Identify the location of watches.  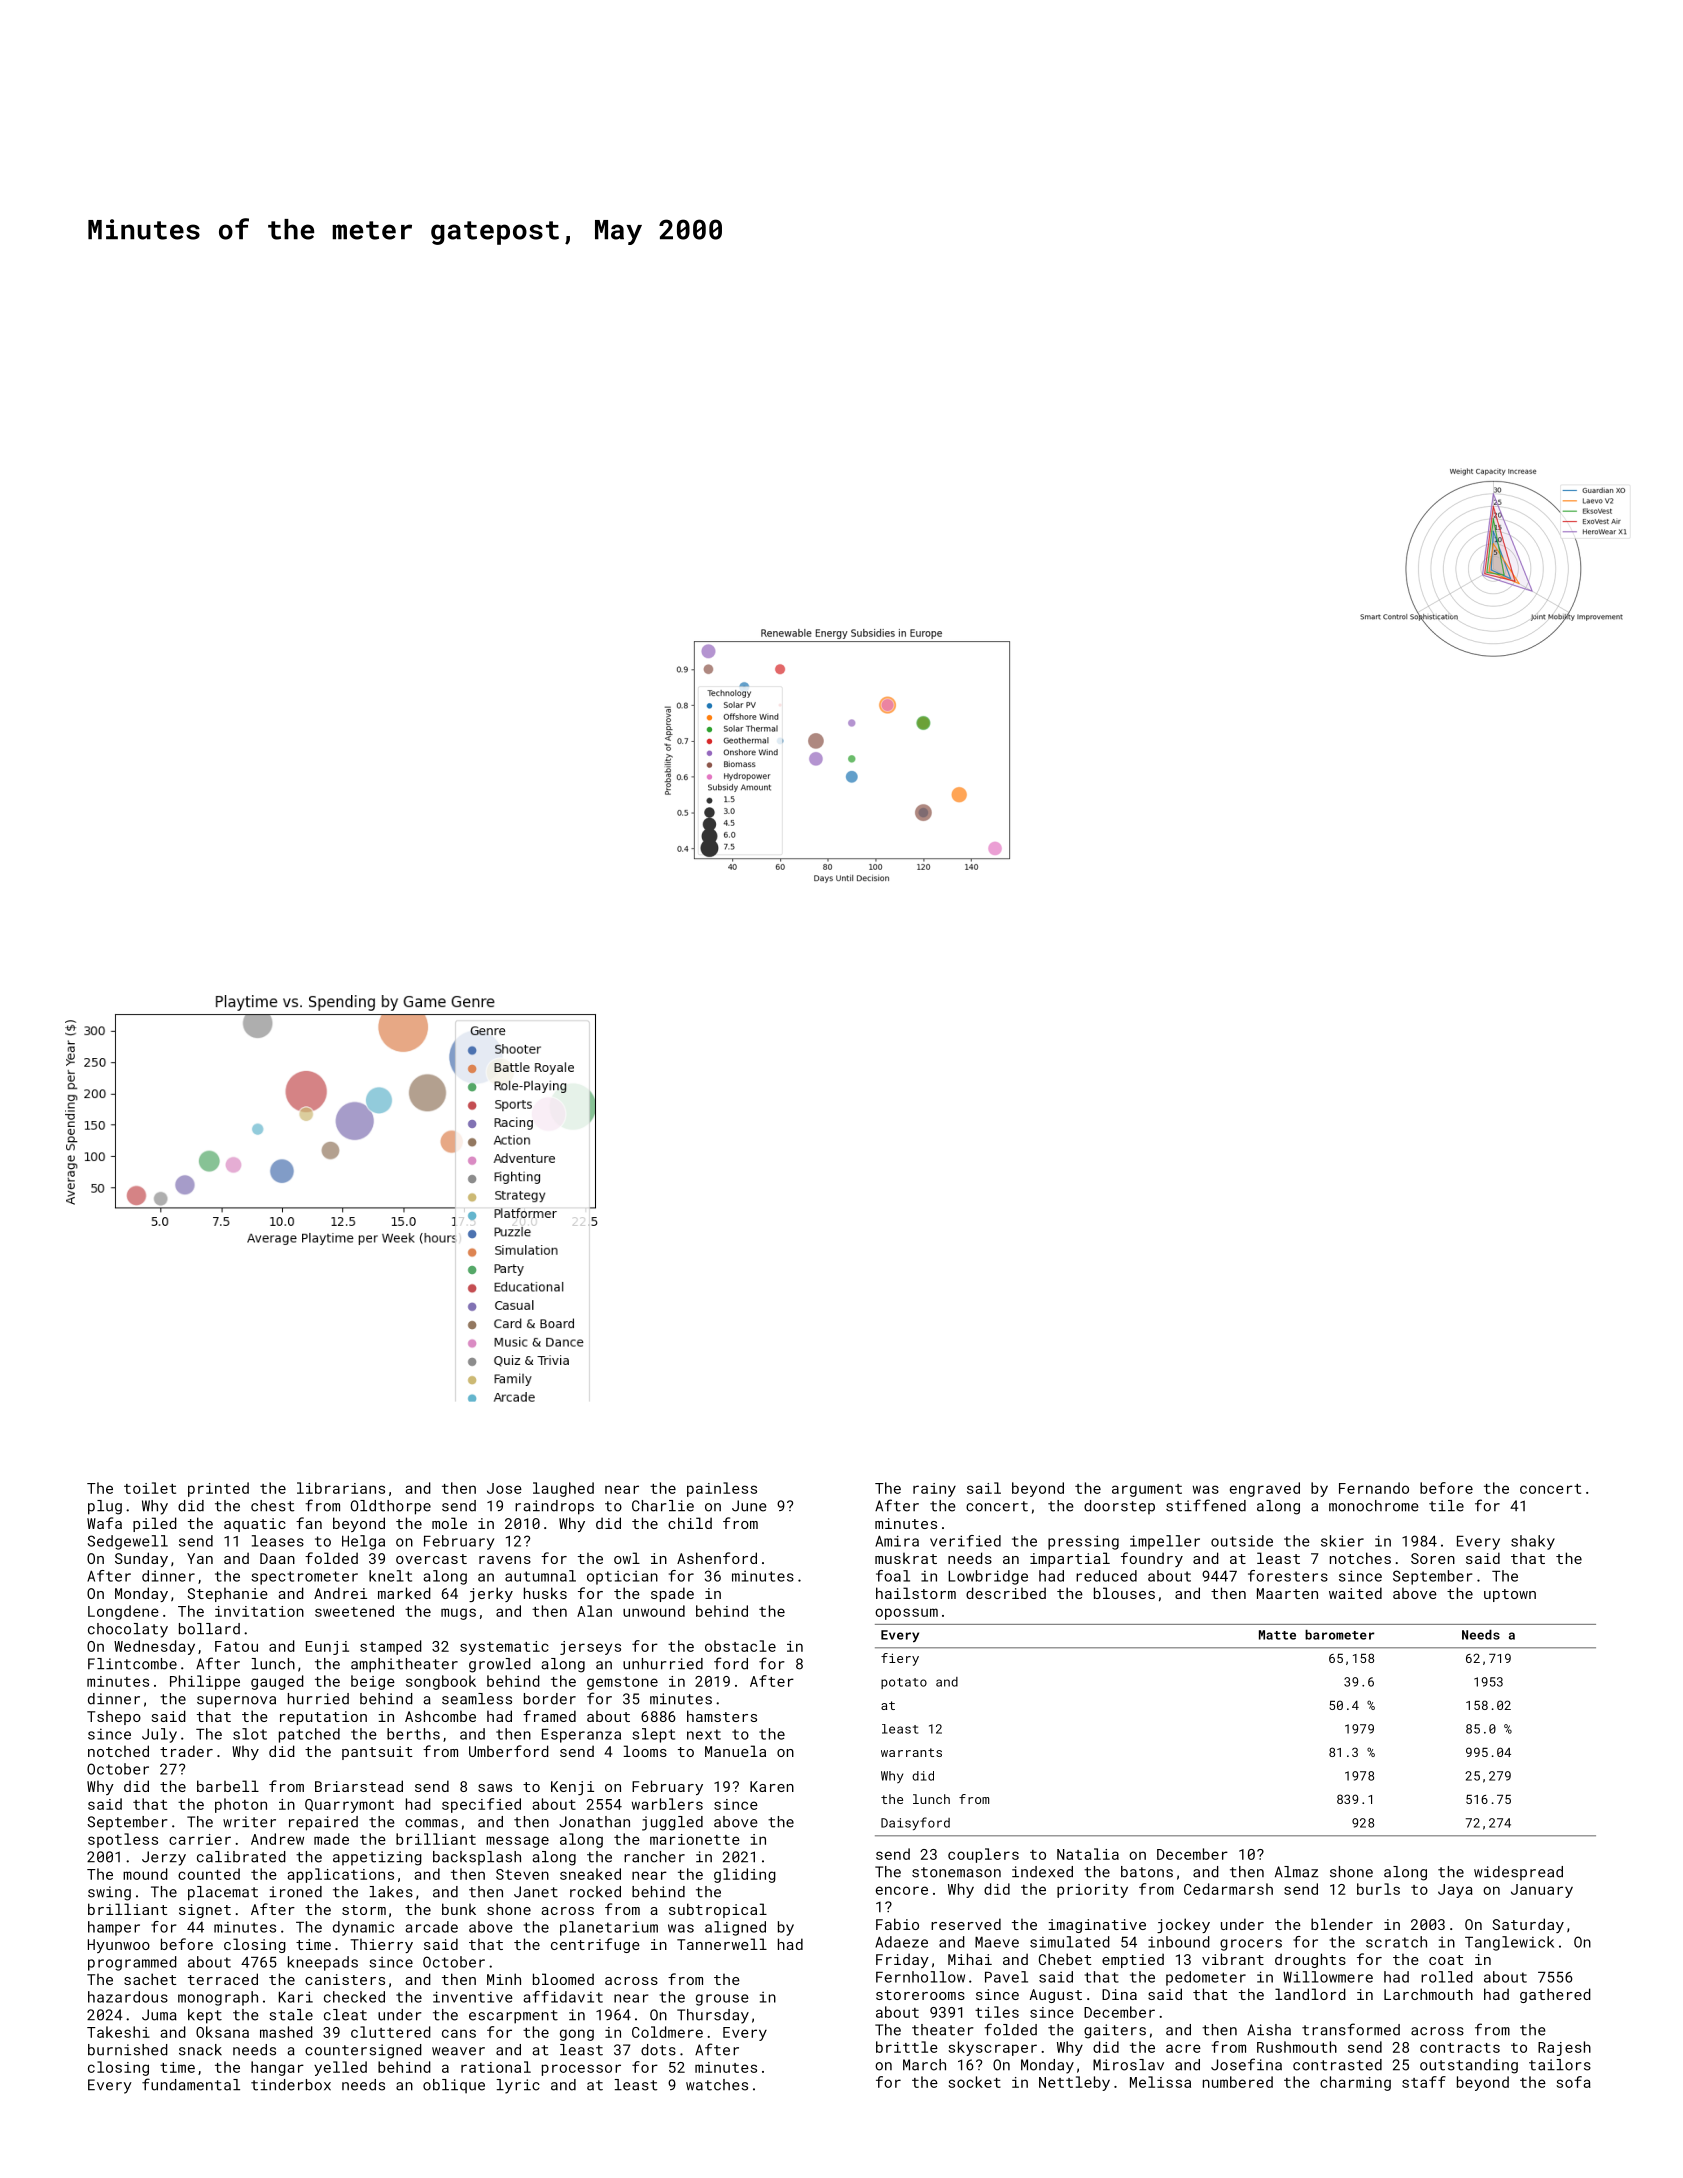
(717, 2085).
